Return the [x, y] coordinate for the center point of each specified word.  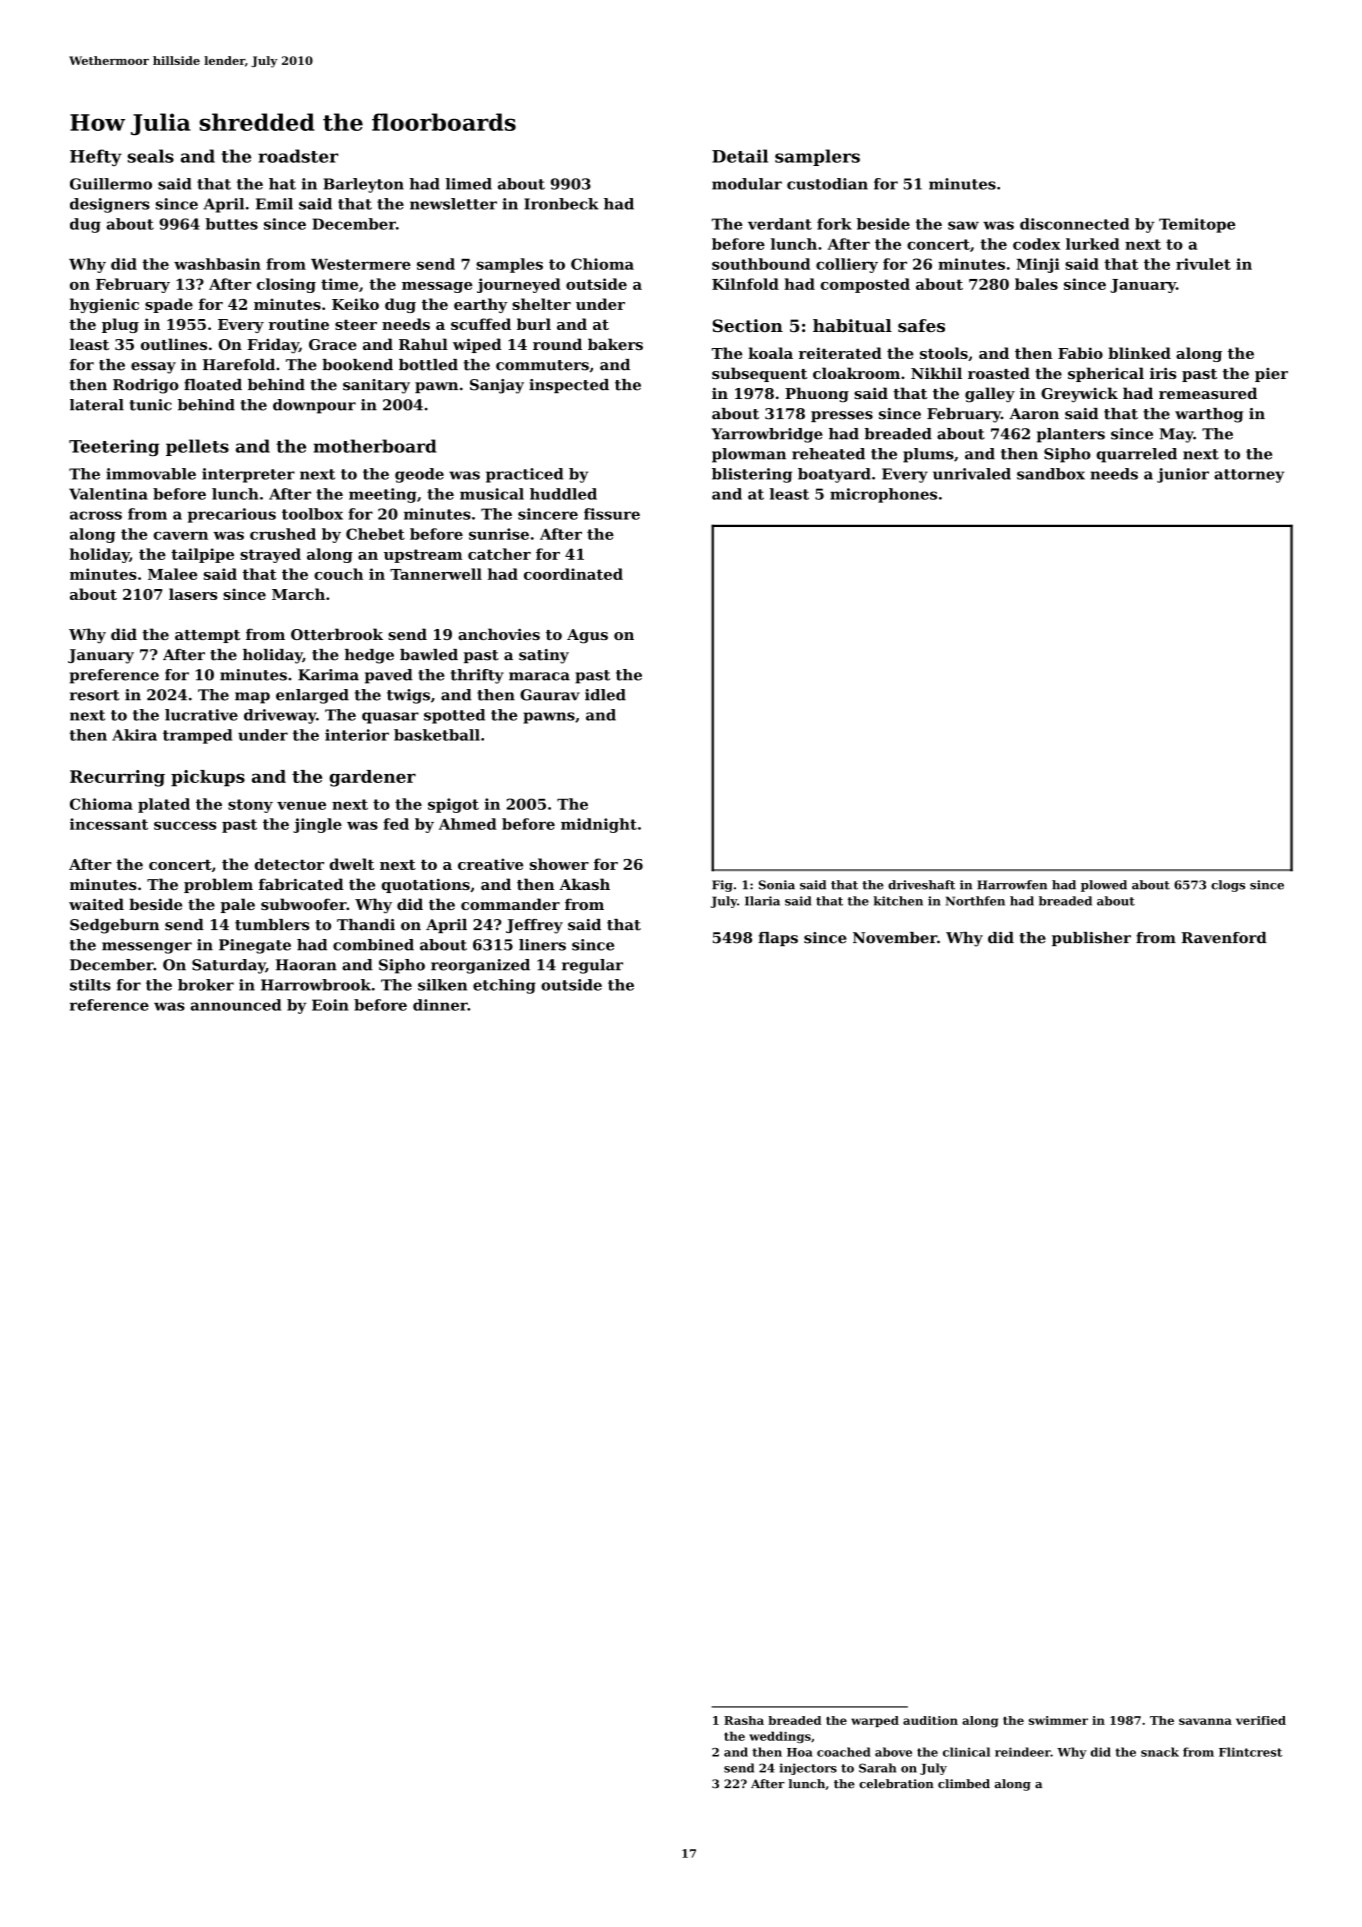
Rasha [744, 1720]
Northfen [975, 901]
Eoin [330, 1005]
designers [110, 205]
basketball [437, 735]
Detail [740, 156]
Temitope [1197, 225]
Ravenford [1224, 938]
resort [94, 695]
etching [504, 986]
